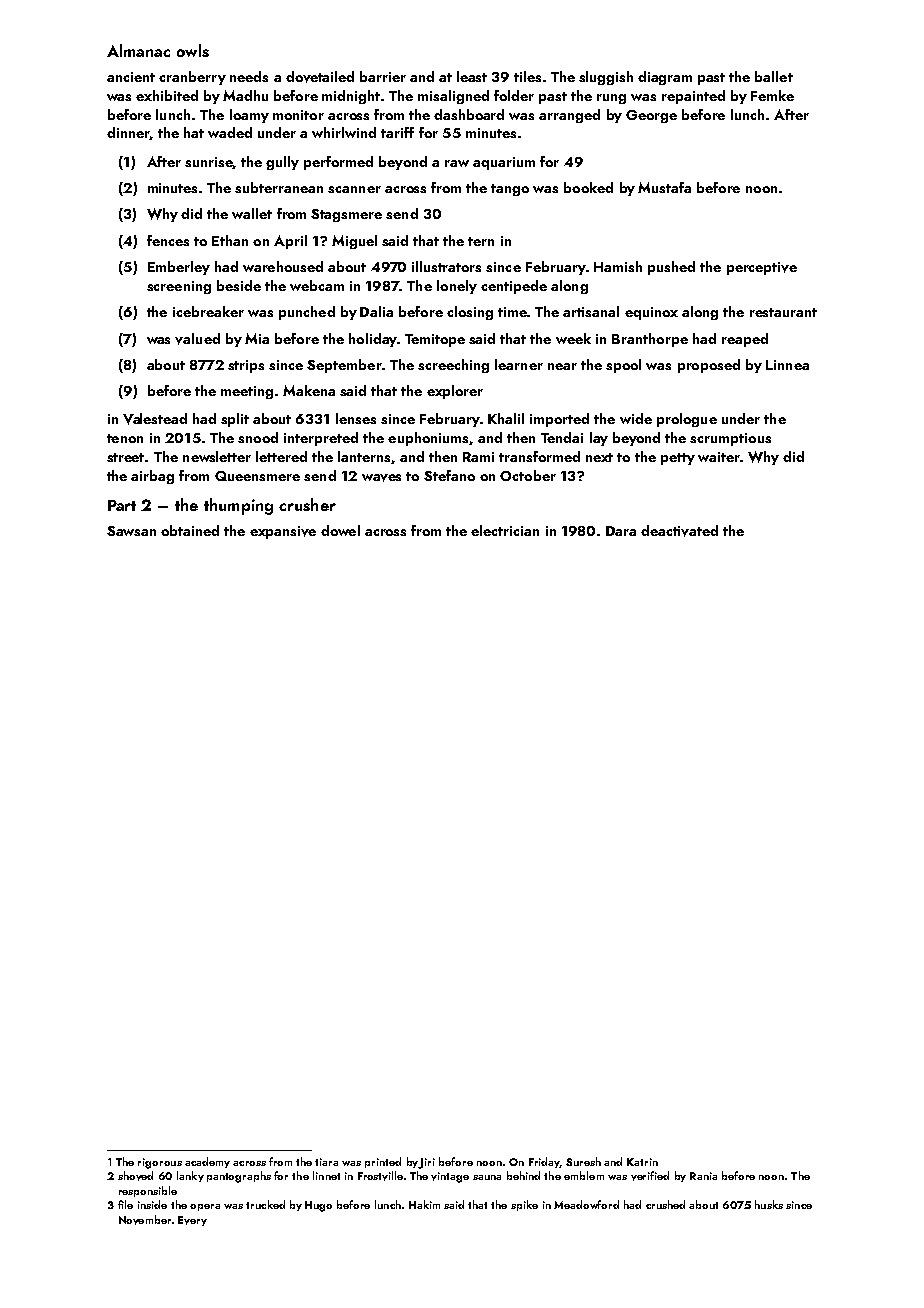  I want to click on academy, so click(207, 1162).
